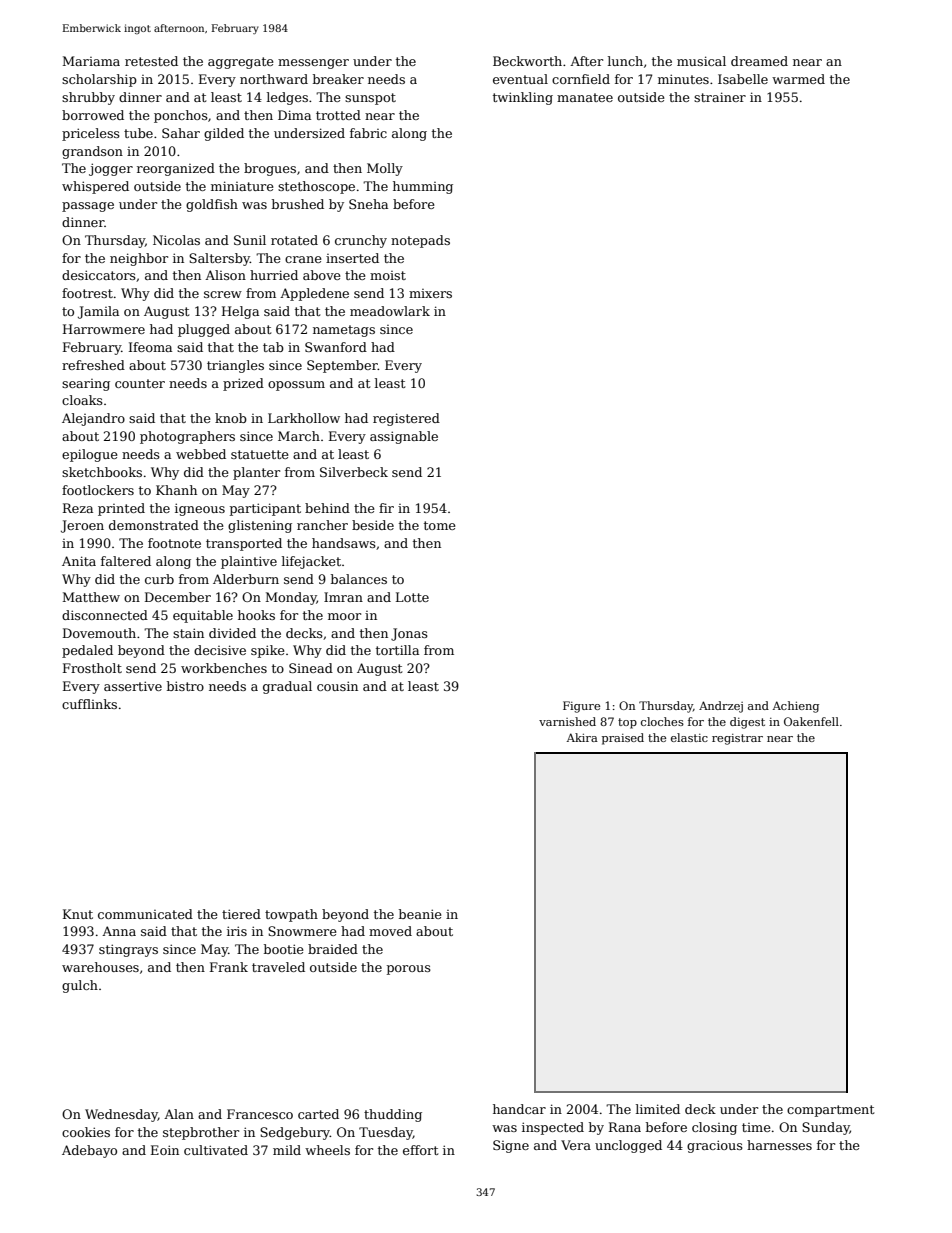 The width and height of the image is (952, 1233). Describe the element at coordinates (430, 293) in the image. I see `mixers` at that location.
